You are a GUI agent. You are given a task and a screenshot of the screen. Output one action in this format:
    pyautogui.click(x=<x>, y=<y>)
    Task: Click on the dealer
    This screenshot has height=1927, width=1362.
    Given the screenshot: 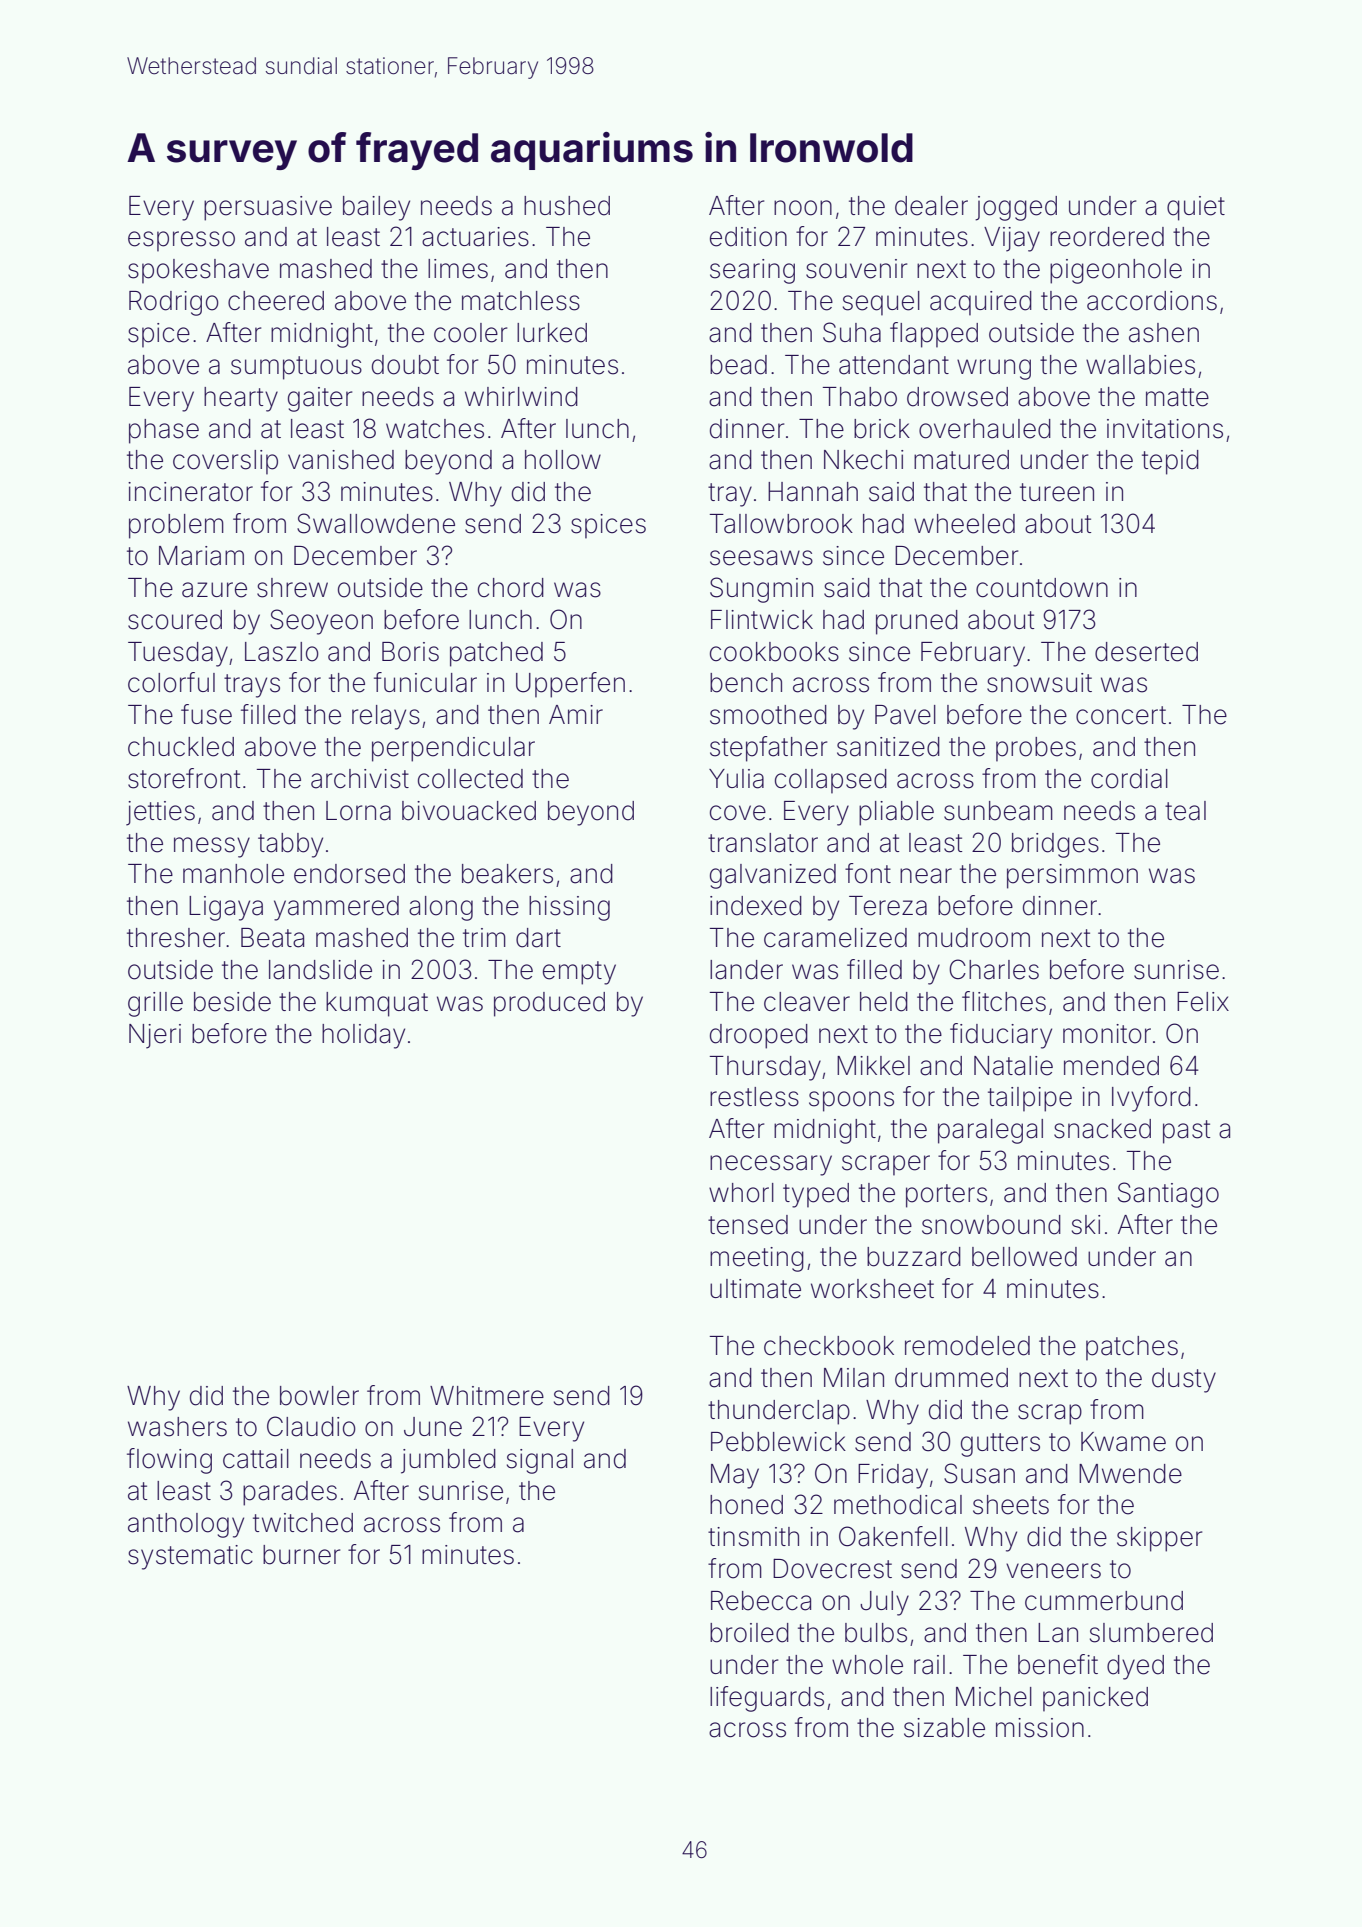 What is the action you would take?
    pyautogui.click(x=931, y=206)
